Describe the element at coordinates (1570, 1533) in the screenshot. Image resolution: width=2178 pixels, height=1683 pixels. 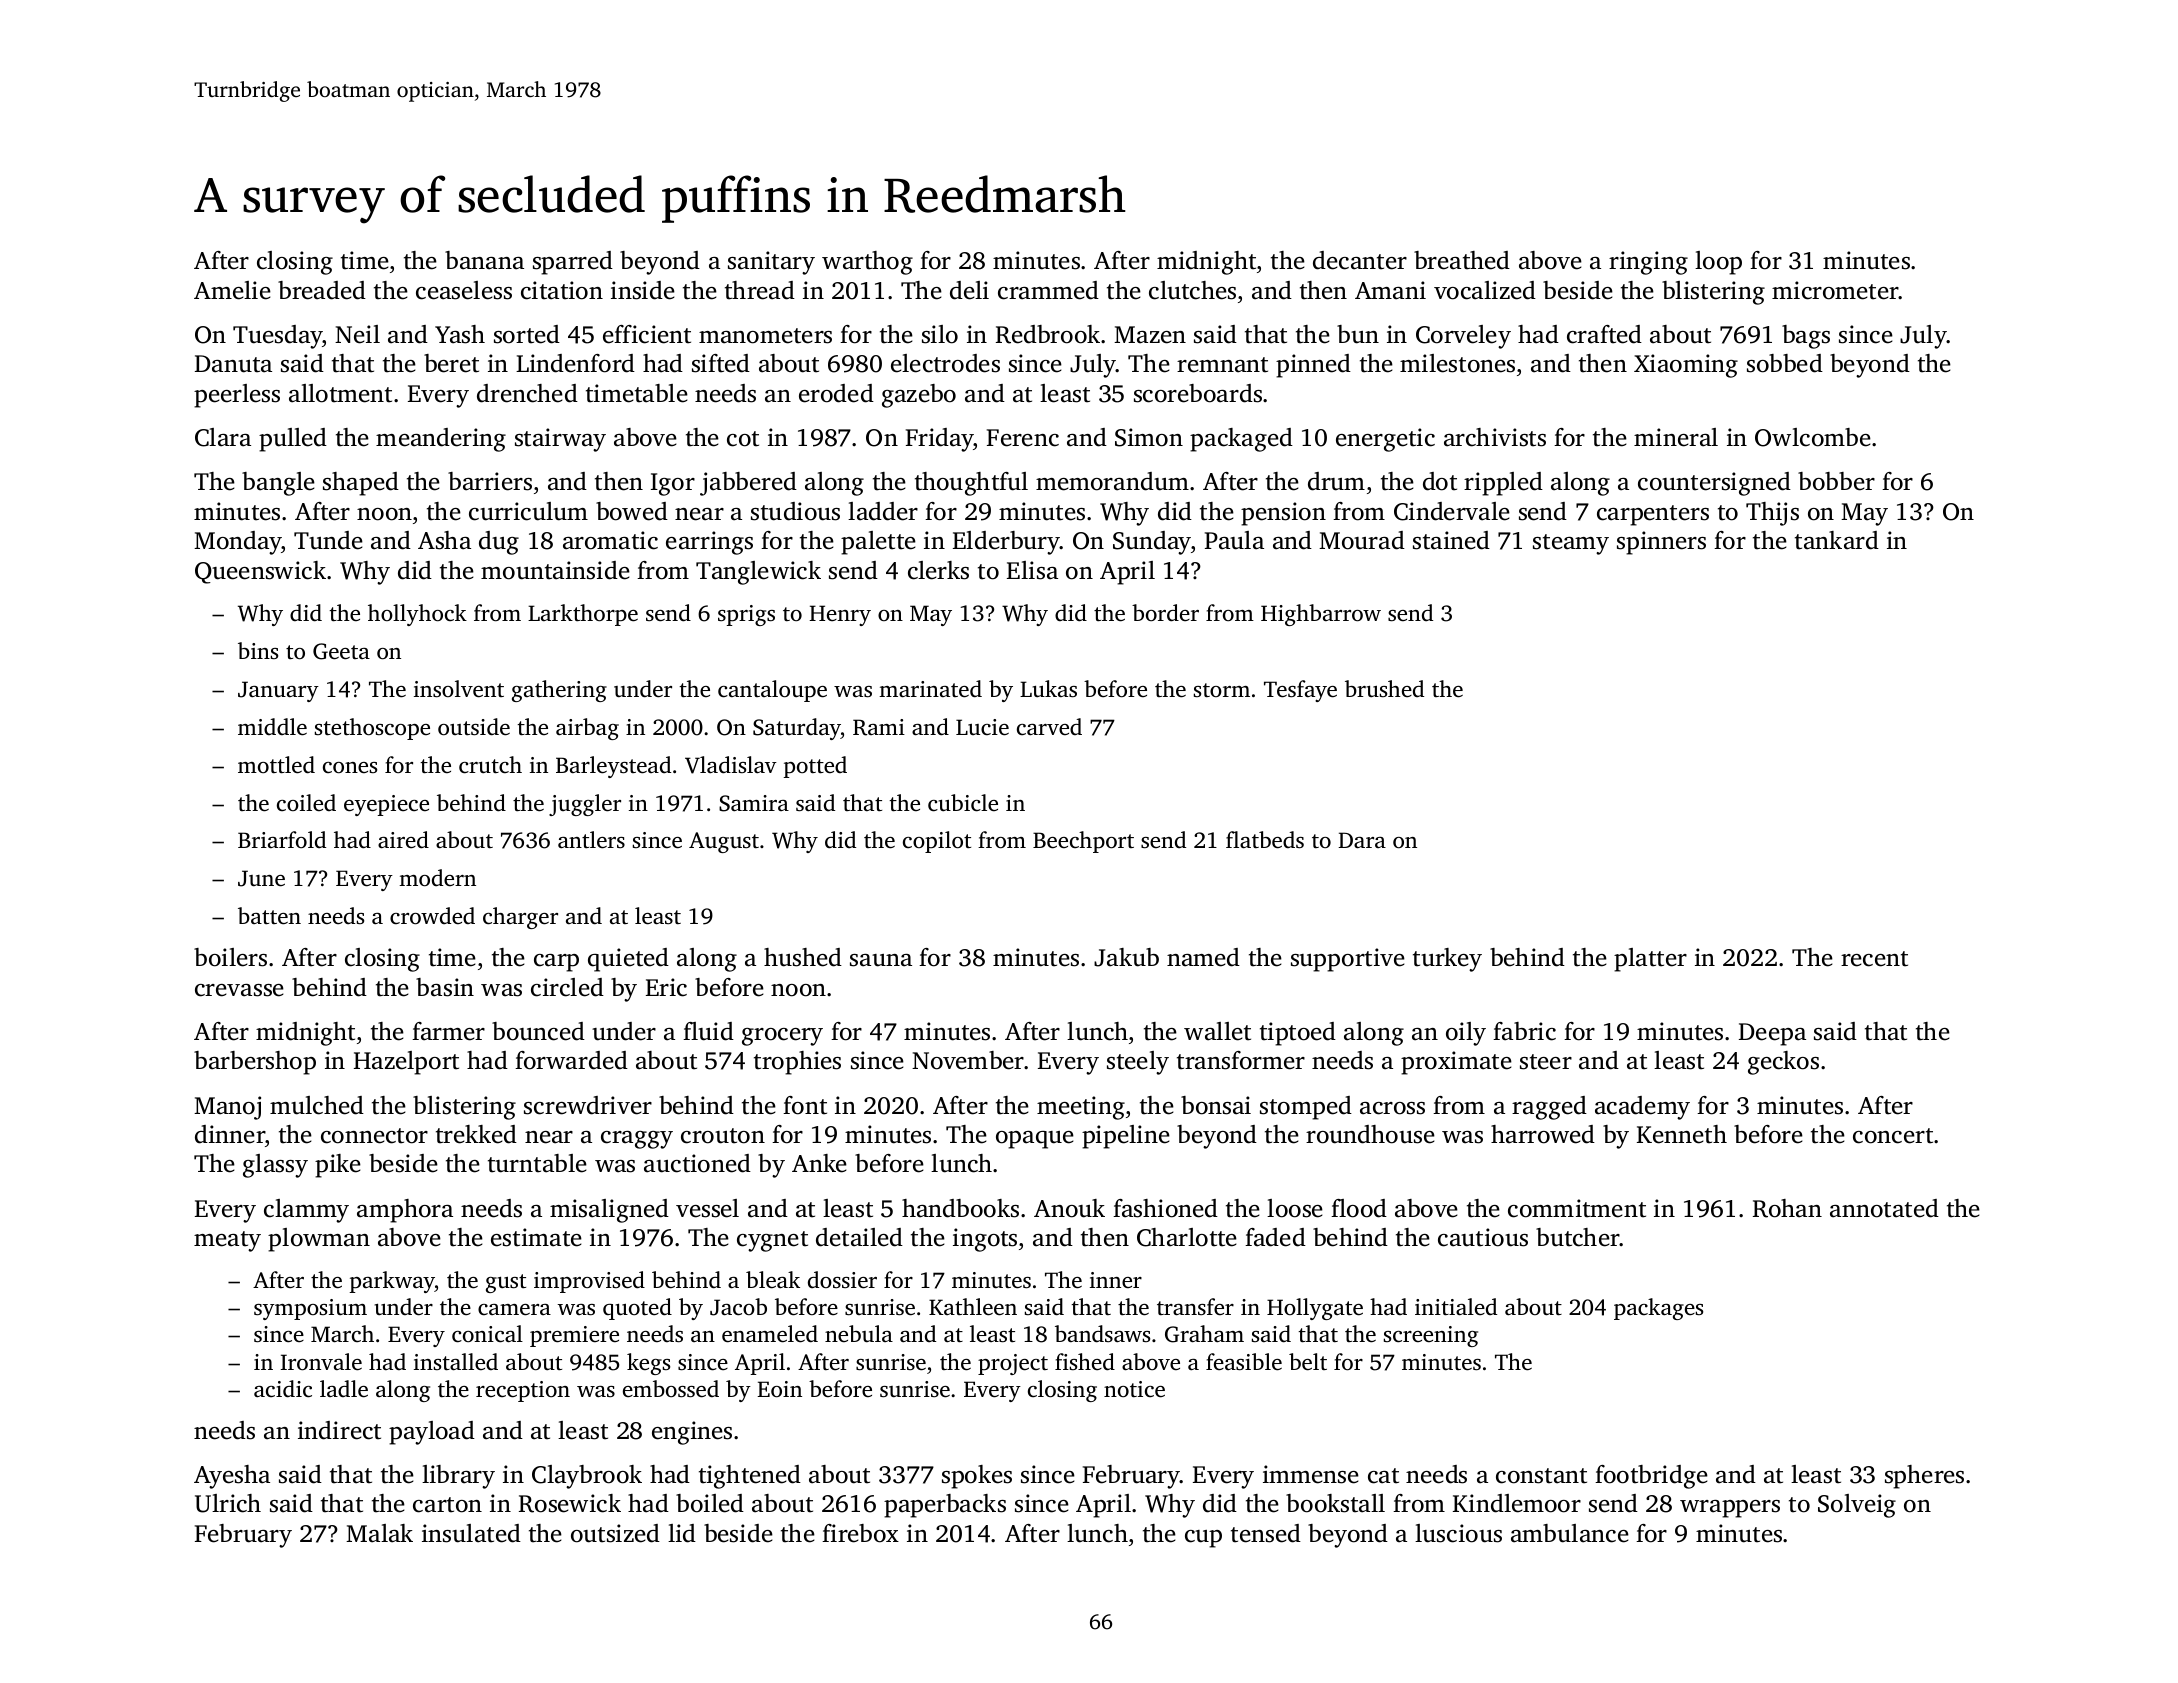
I see `ambulance` at that location.
